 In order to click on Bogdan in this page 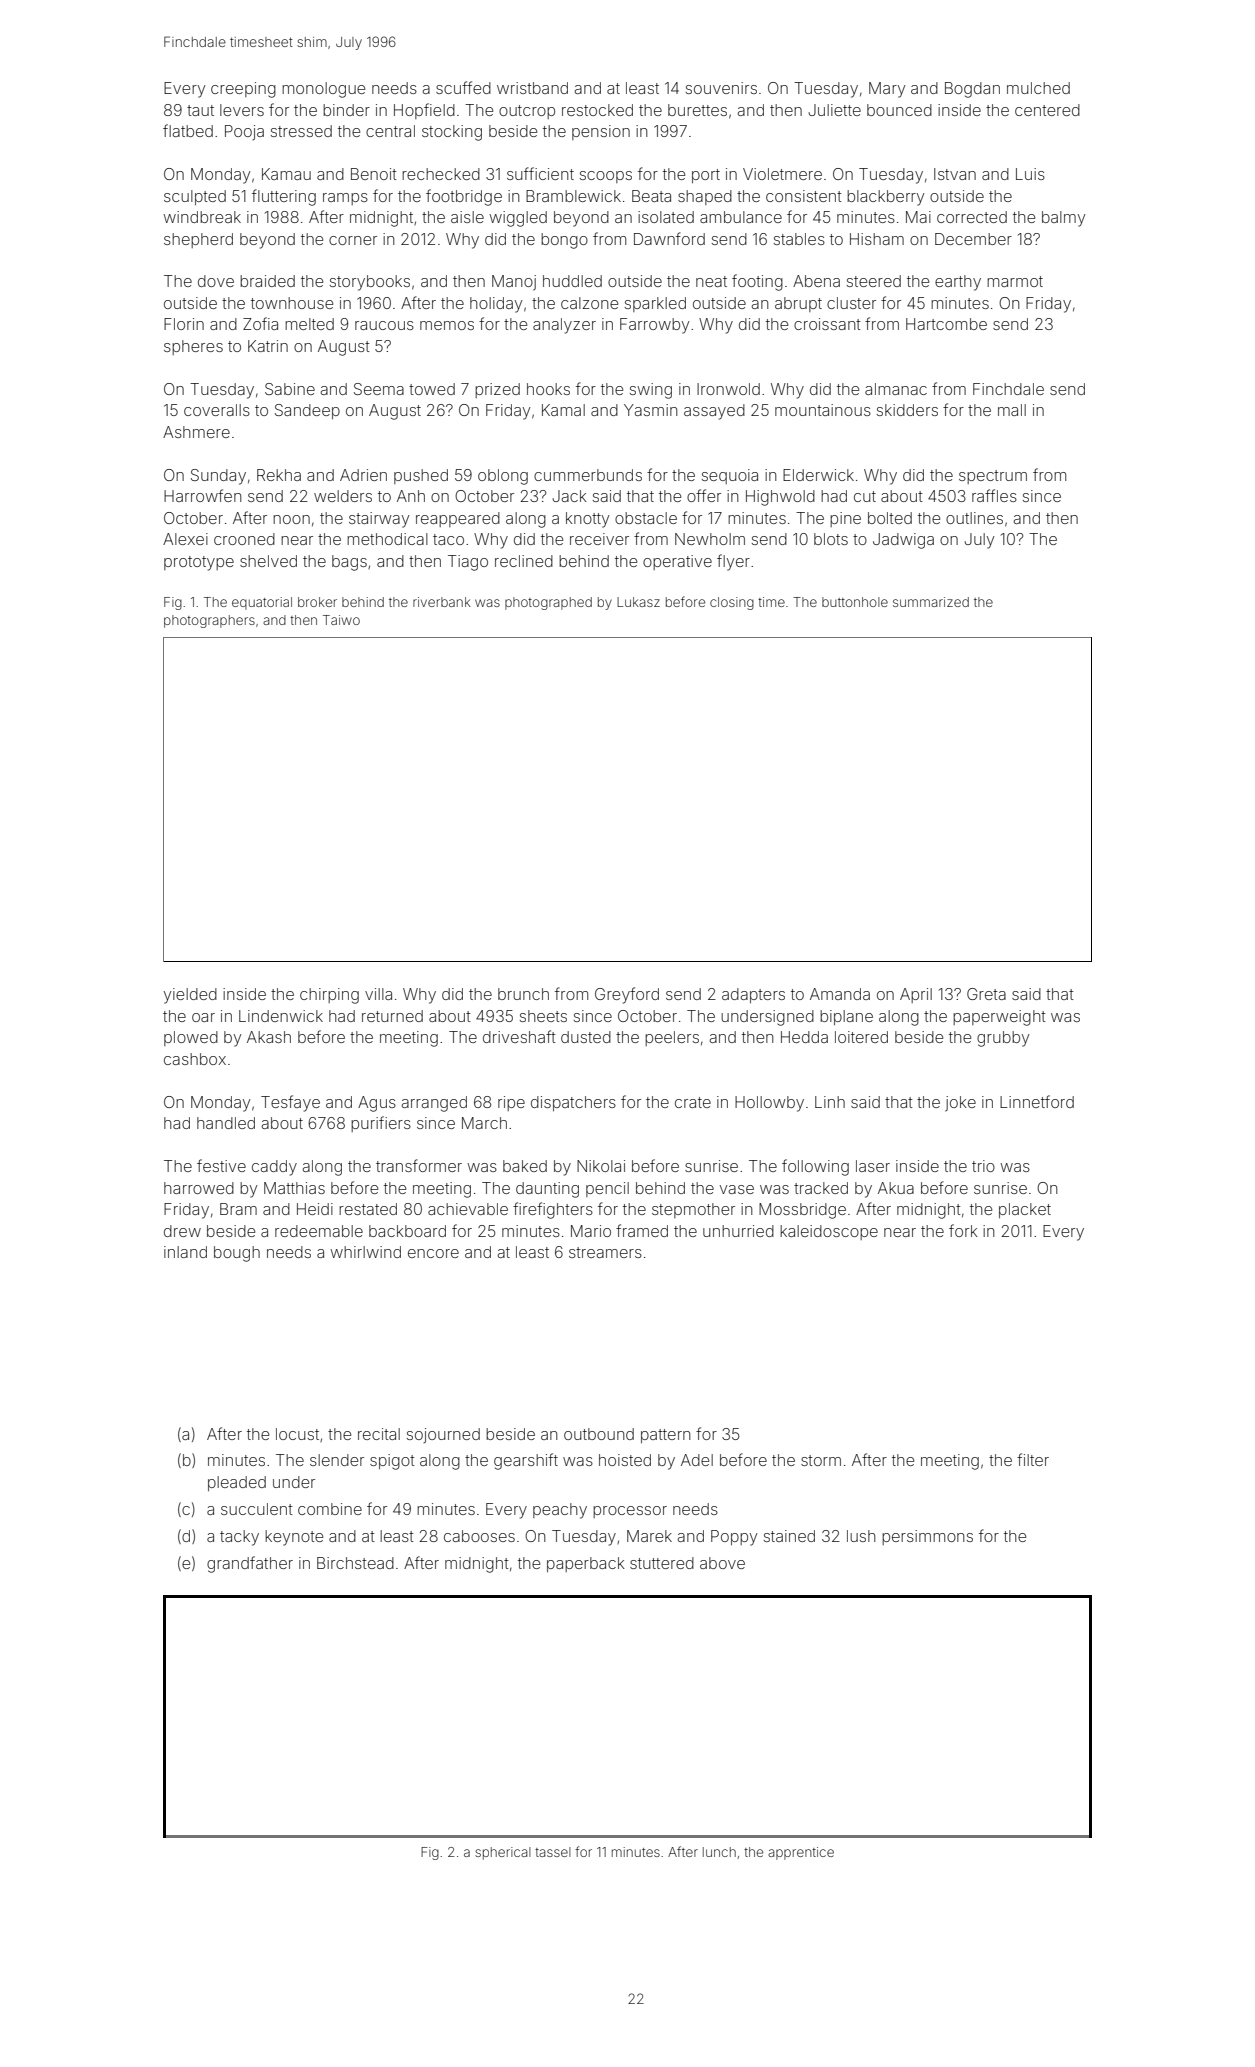, I will do `click(972, 90)`.
